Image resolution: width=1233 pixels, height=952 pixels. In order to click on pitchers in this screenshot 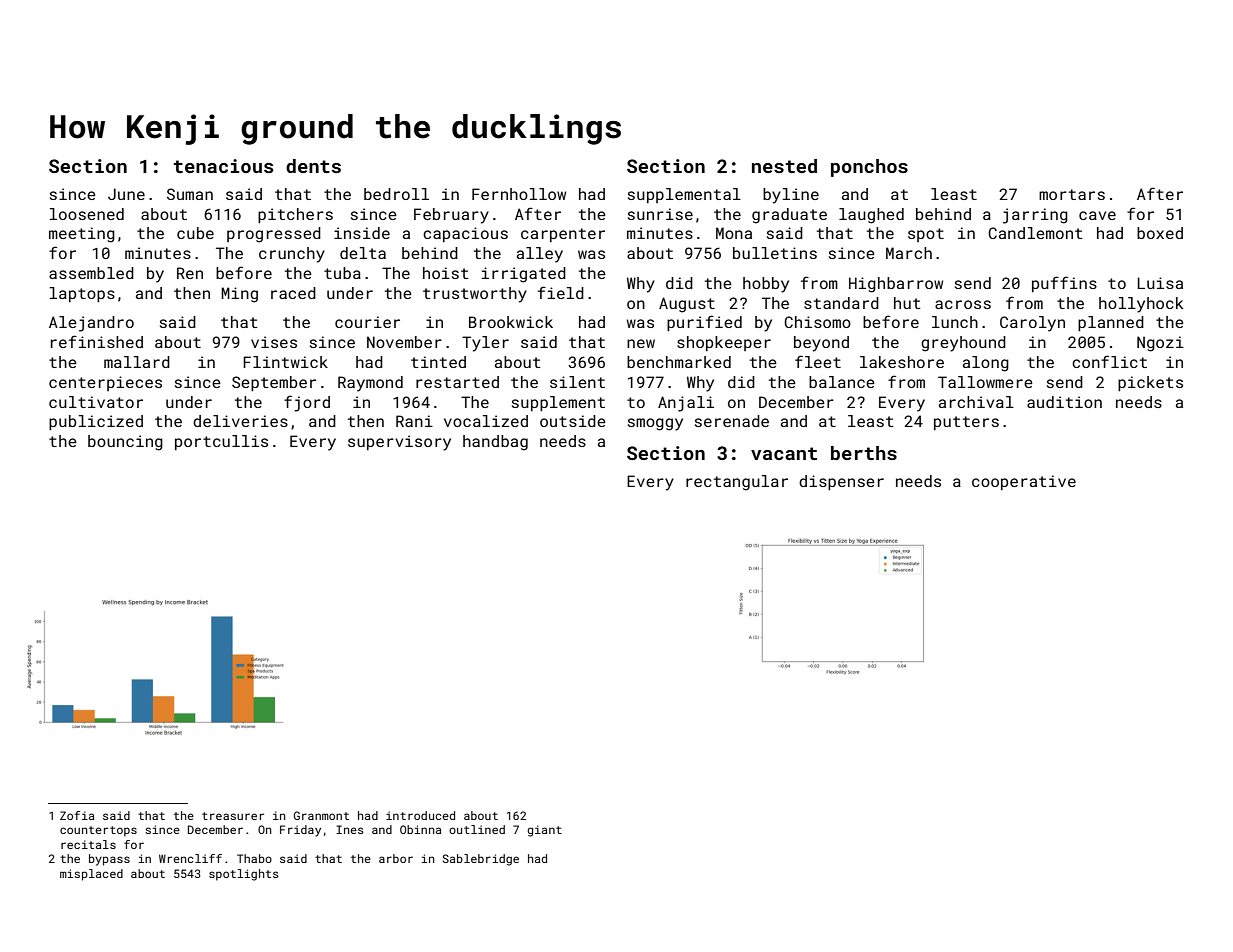, I will do `click(295, 215)`.
